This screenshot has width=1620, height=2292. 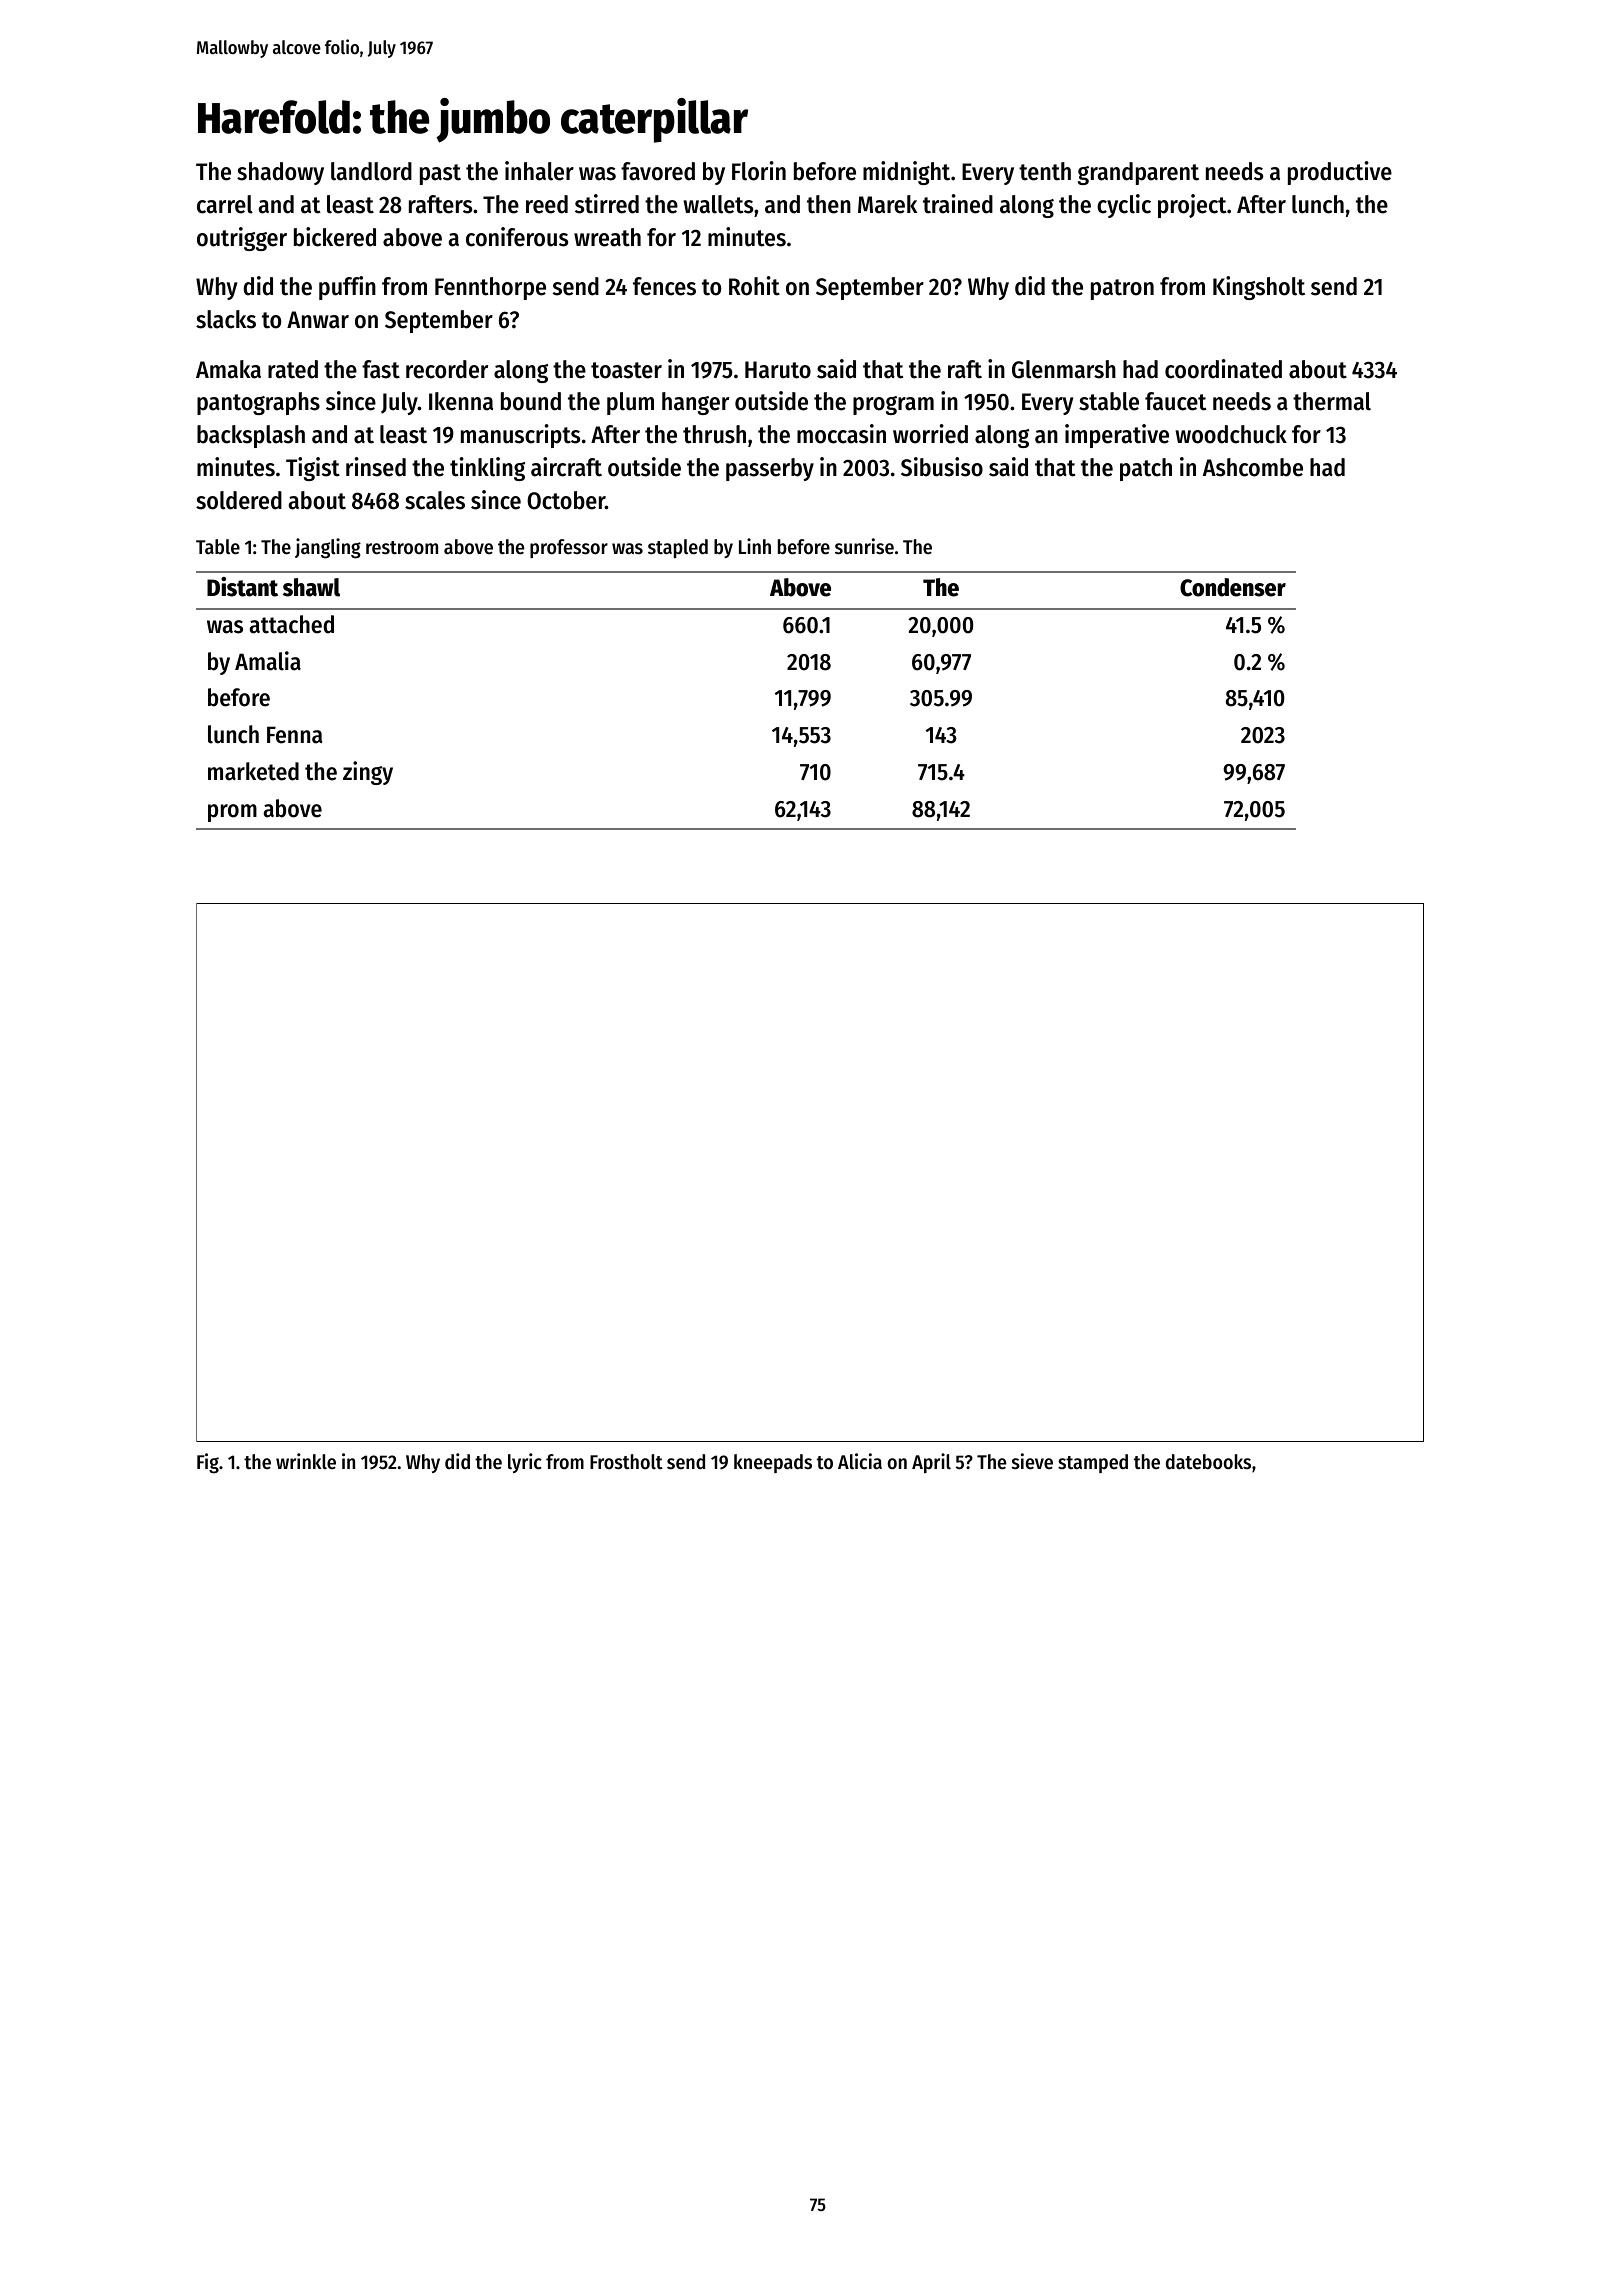 I want to click on wrinkle, so click(x=306, y=1461).
